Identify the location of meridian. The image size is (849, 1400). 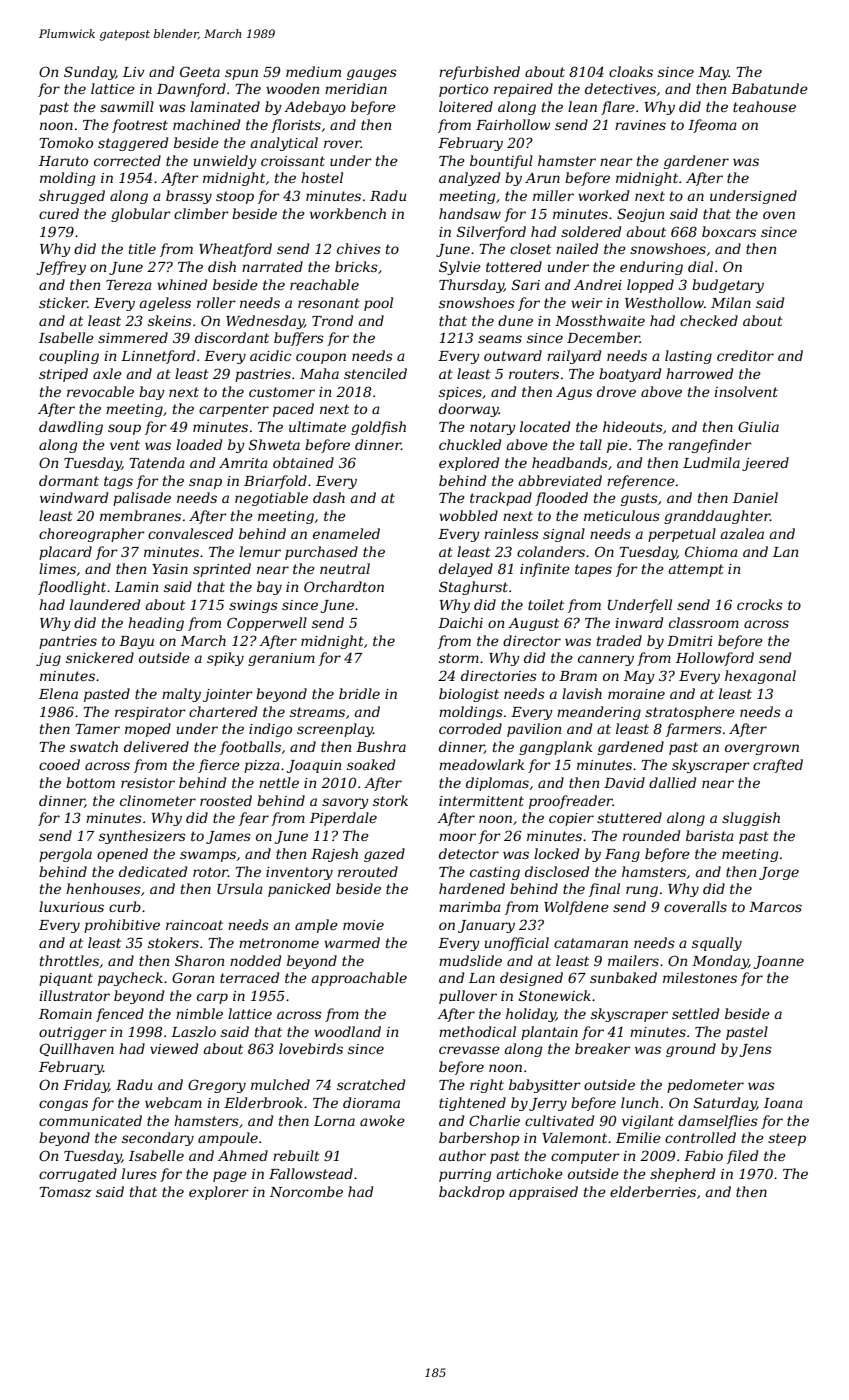
(356, 88).
